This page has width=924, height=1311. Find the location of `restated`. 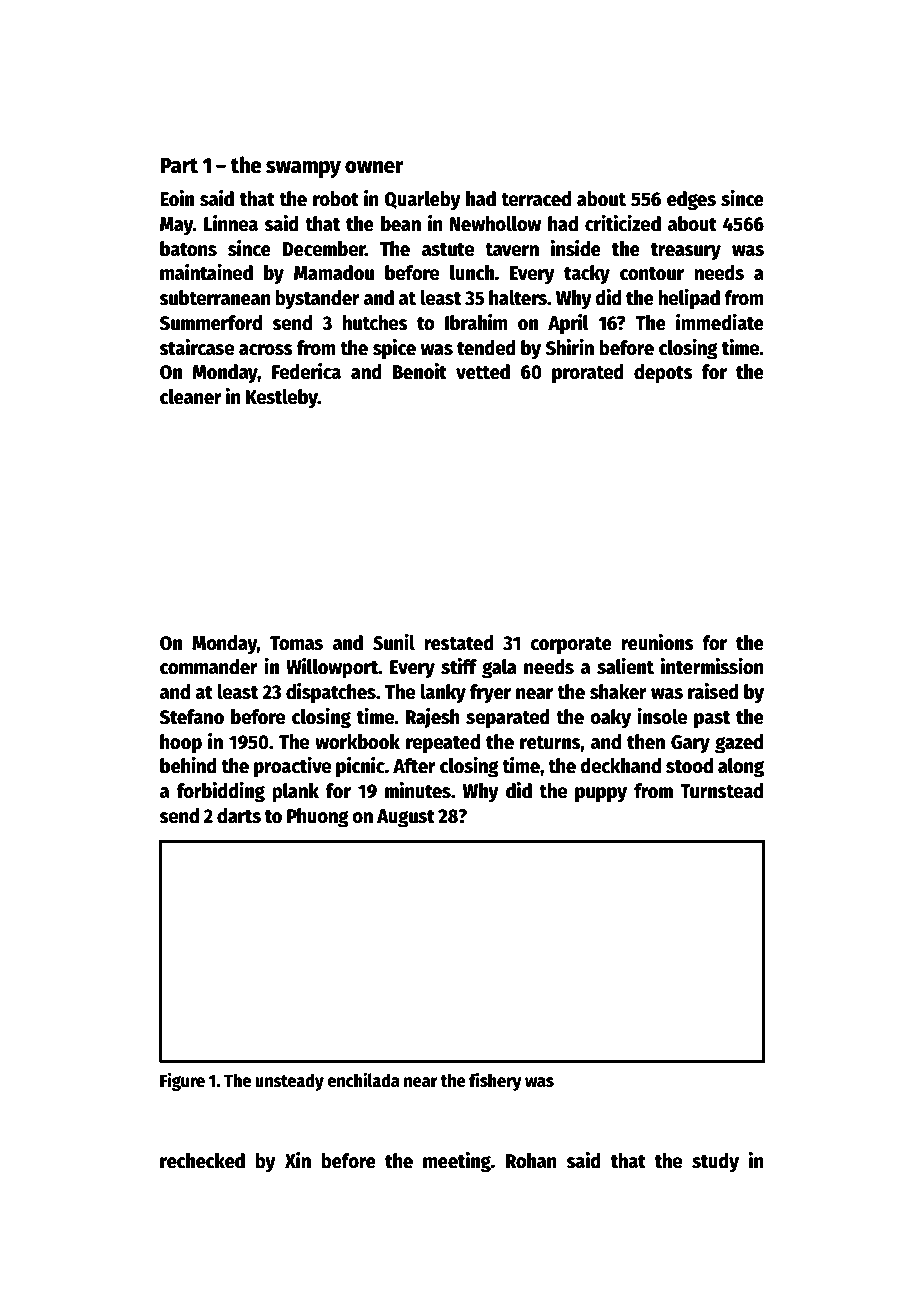

restated is located at coordinates (459, 643).
